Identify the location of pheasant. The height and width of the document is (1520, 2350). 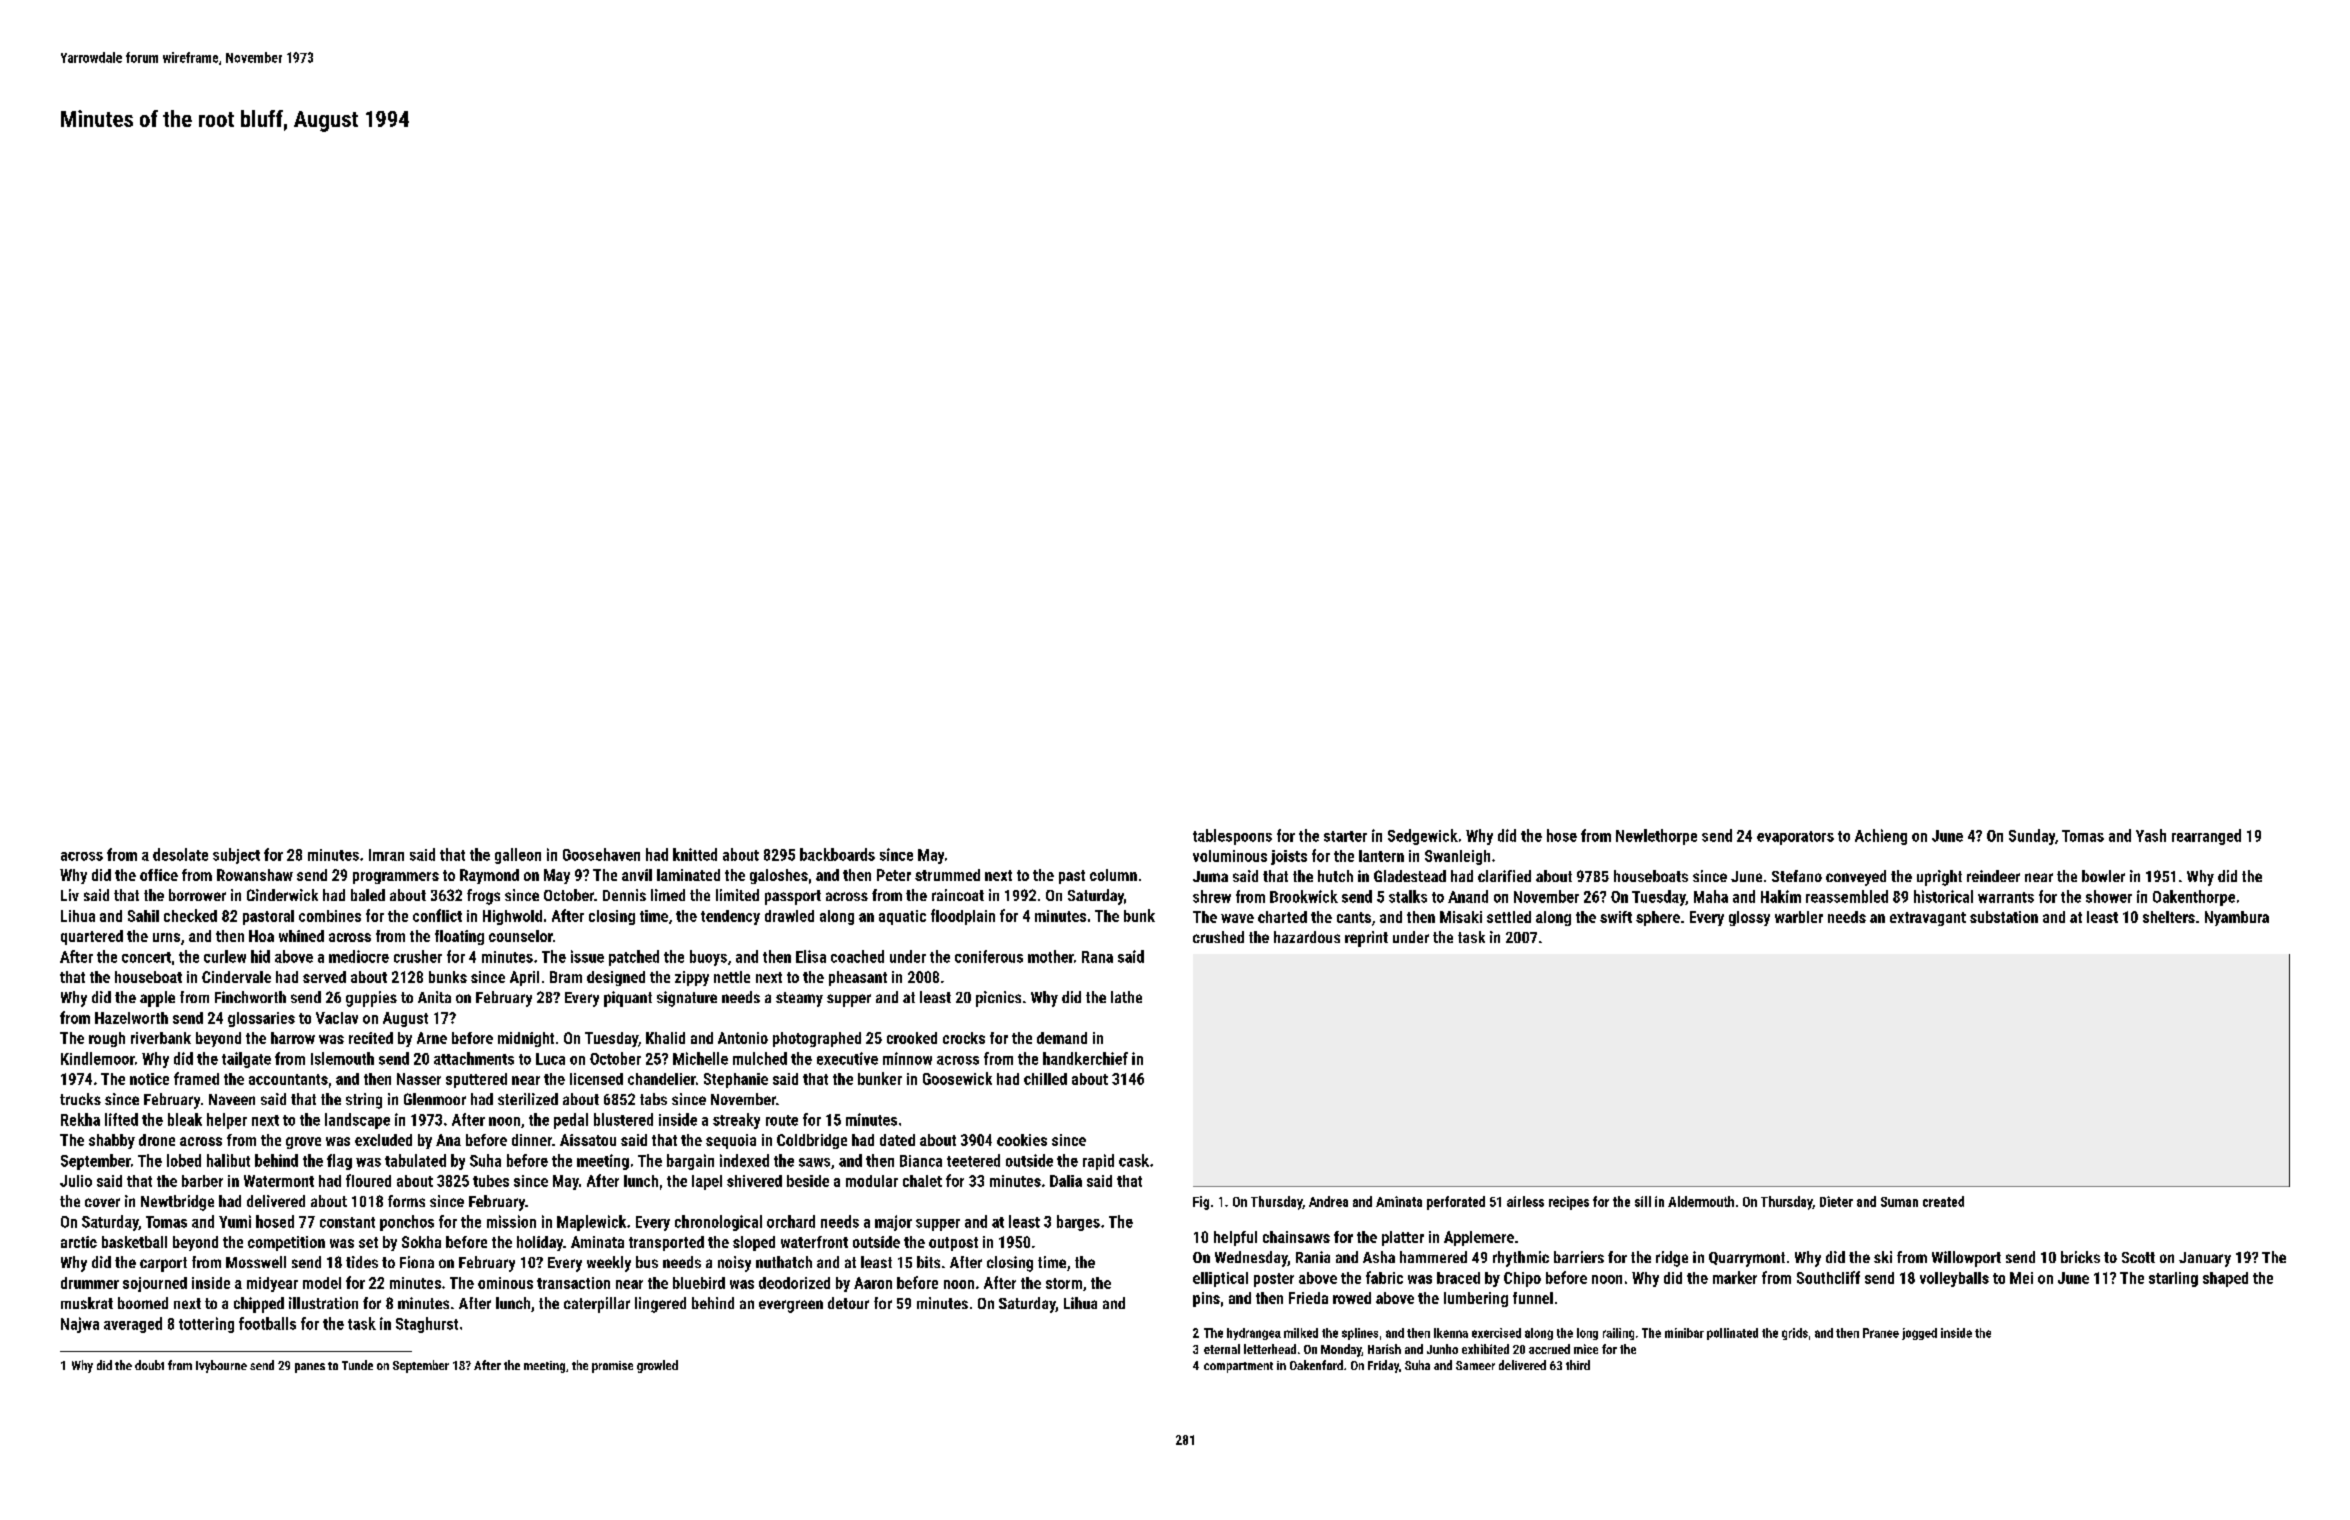
(858, 978).
